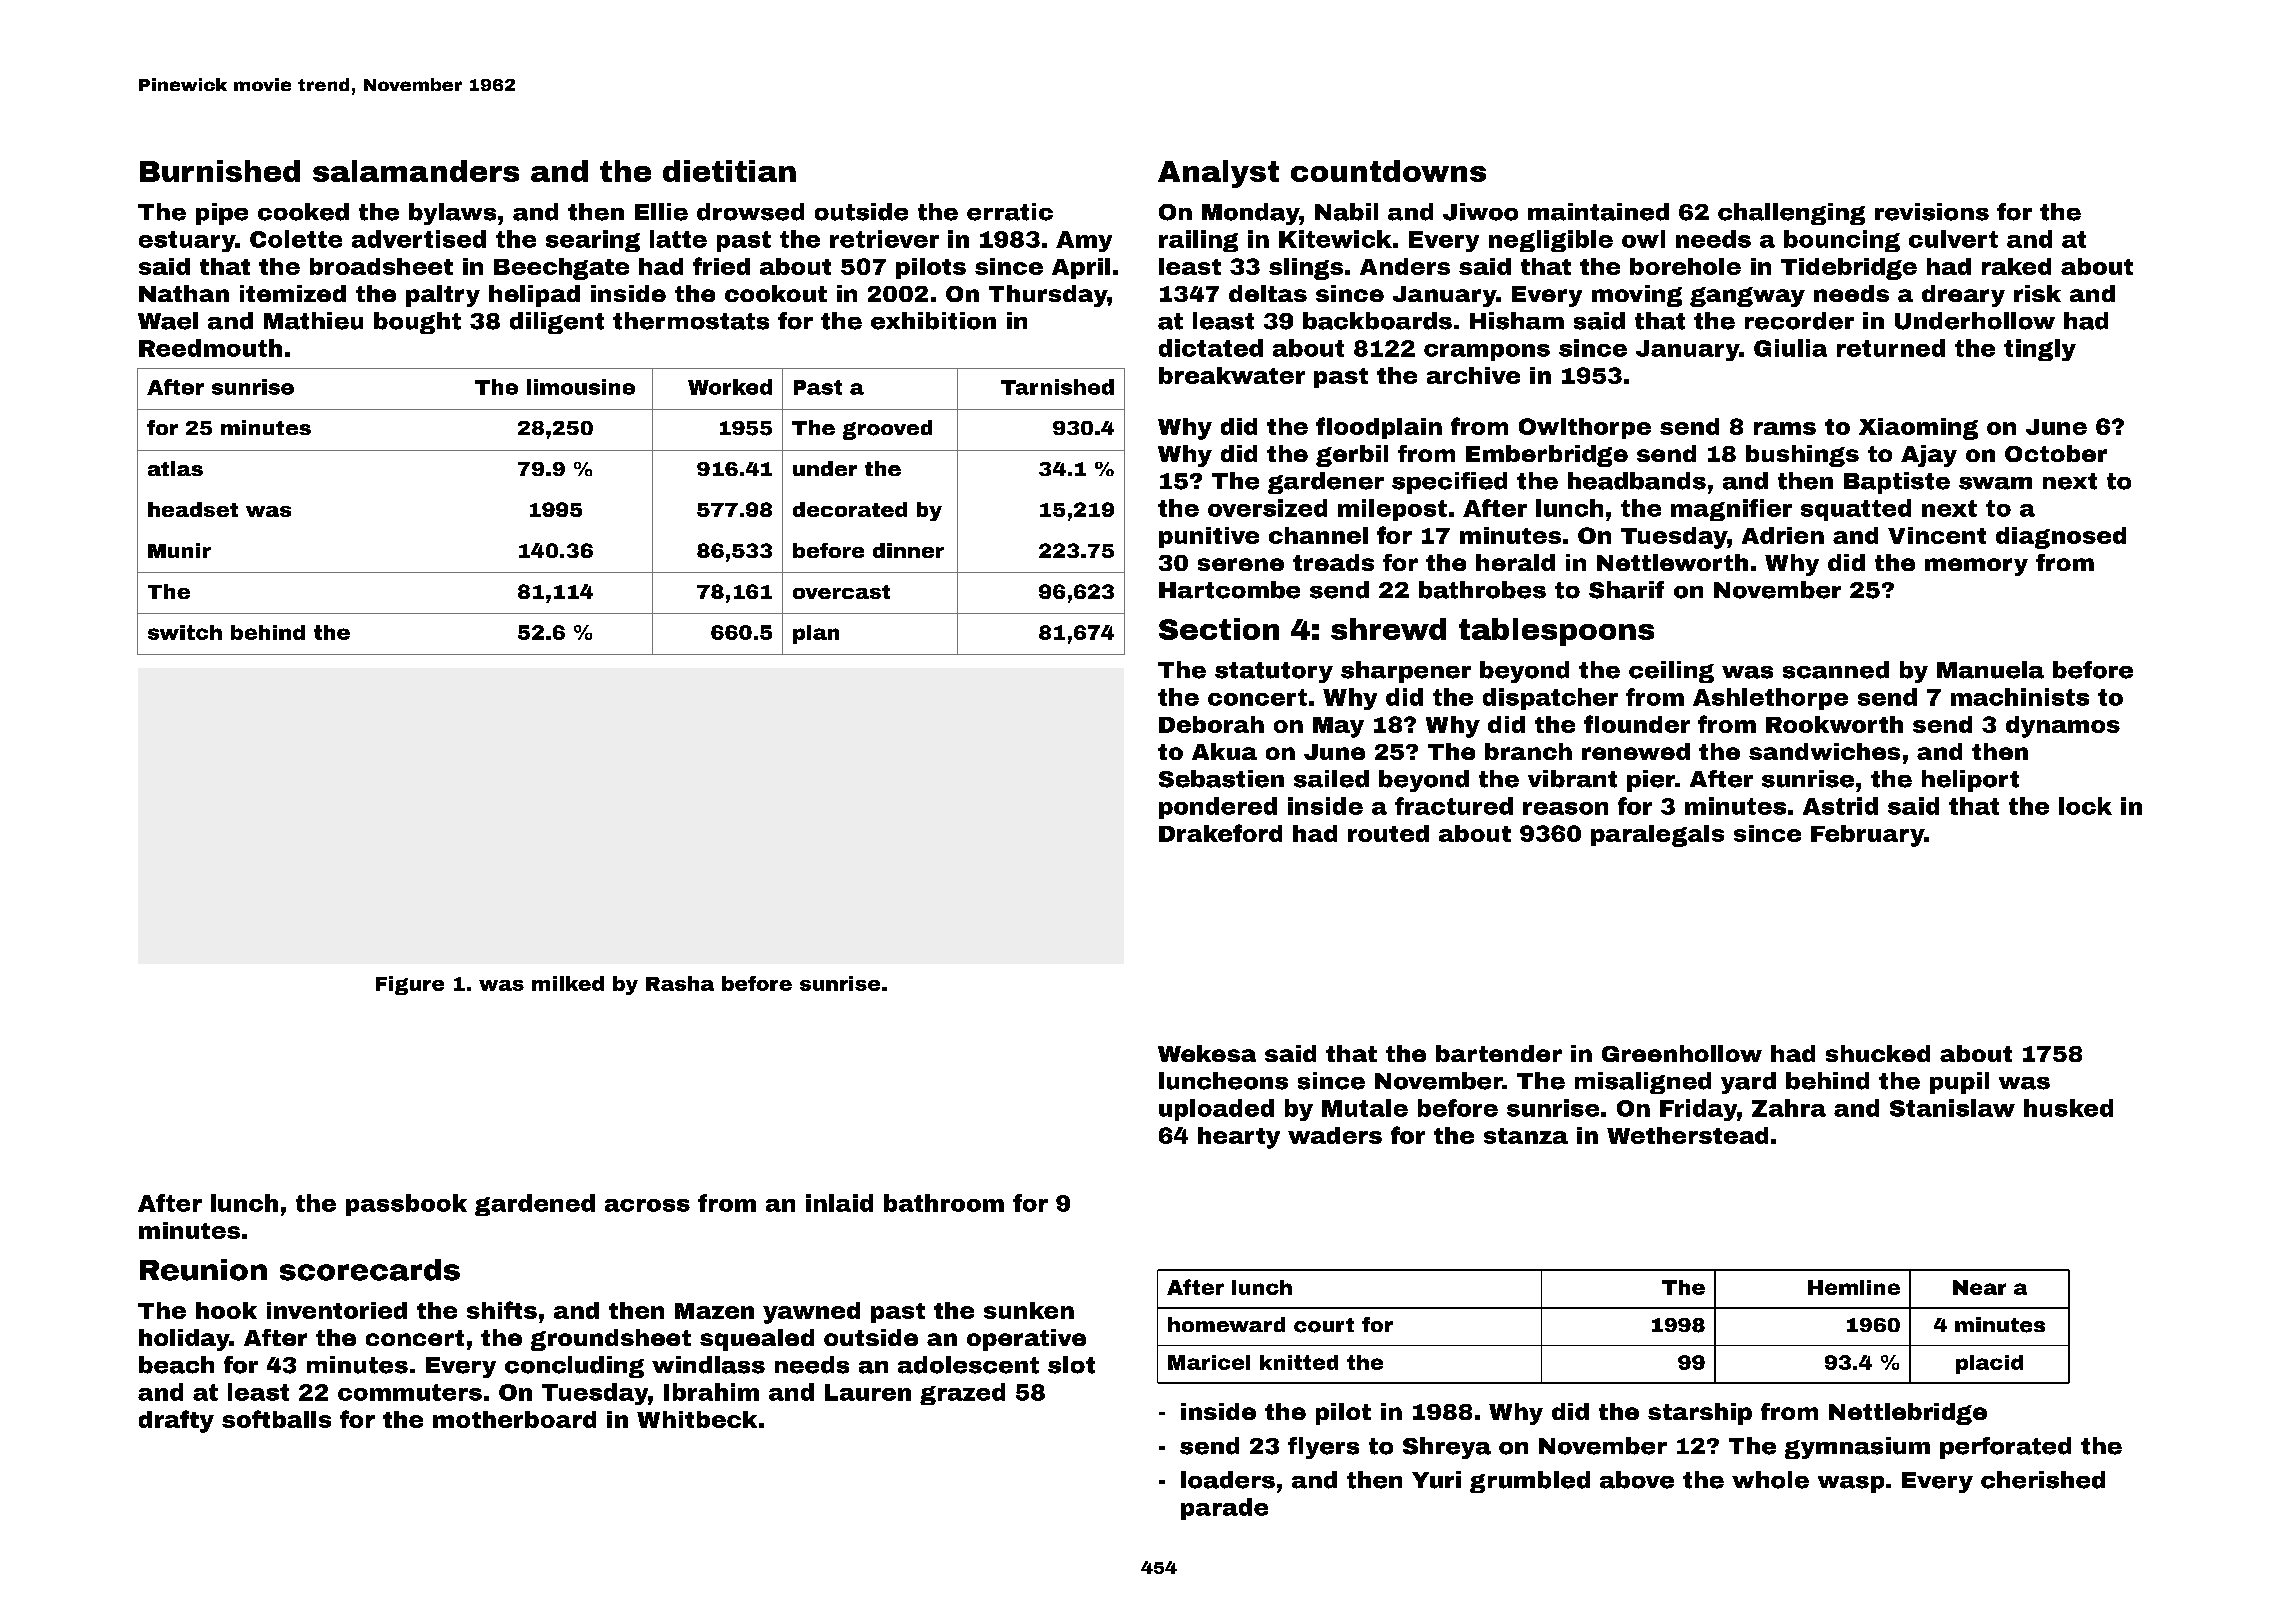 This screenshot has height=1614, width=2282. What do you see at coordinates (406, 1205) in the screenshot?
I see `passbook` at bounding box center [406, 1205].
